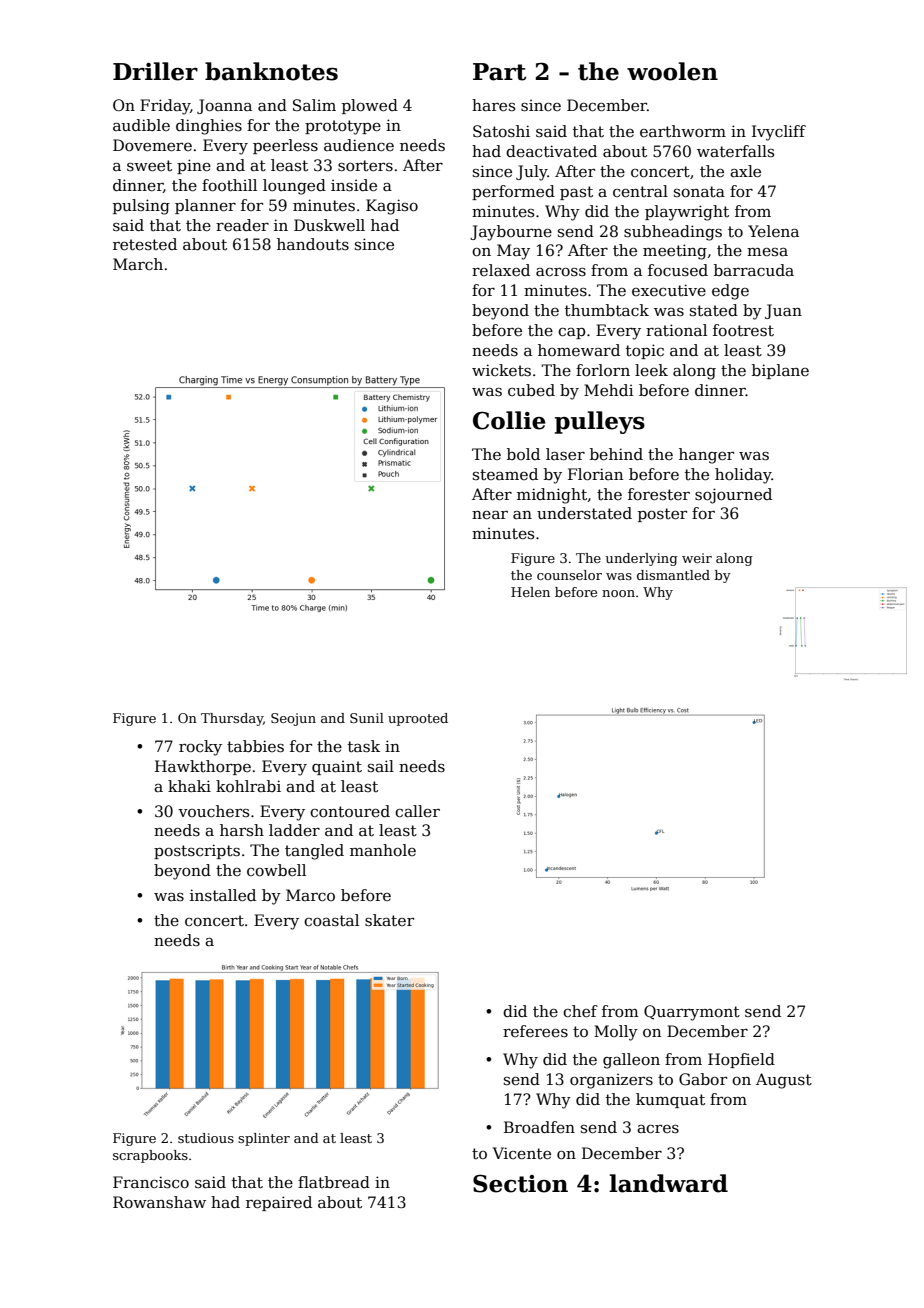 This screenshot has height=1308, width=924. I want to click on Part, so click(499, 72).
